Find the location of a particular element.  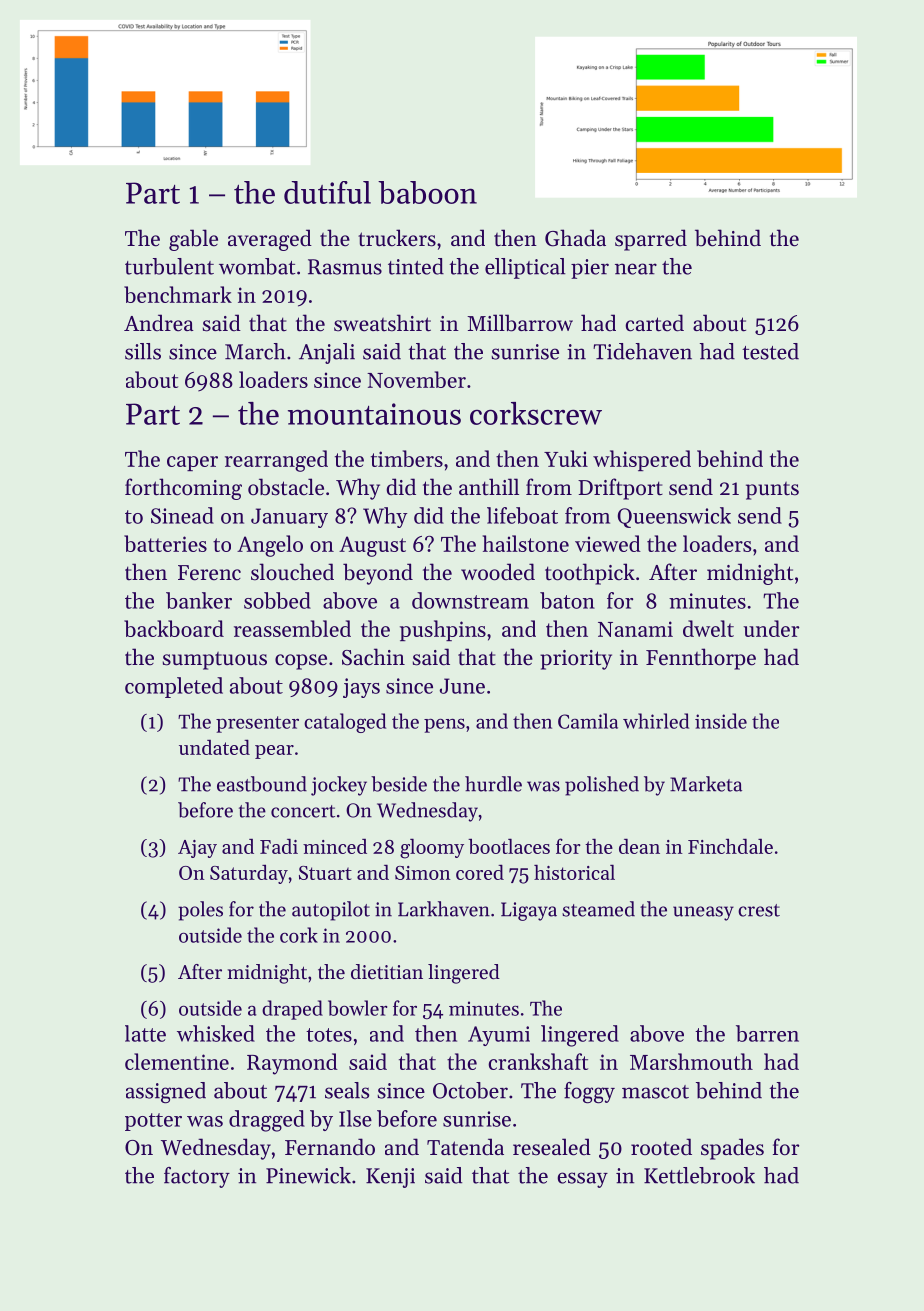

sweatshirt is located at coordinates (382, 323).
